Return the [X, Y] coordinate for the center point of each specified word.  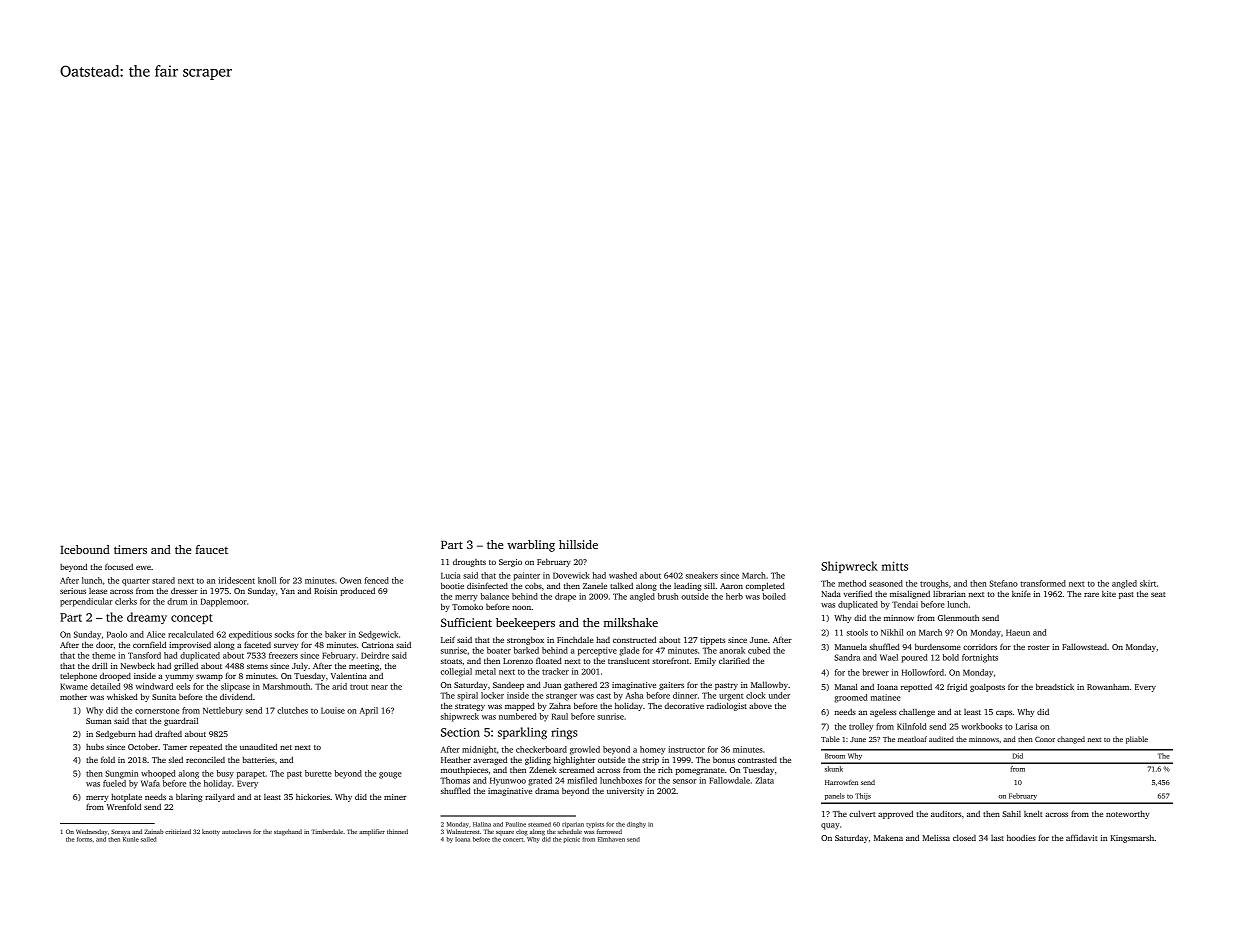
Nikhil [892, 632]
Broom [835, 756]
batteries [258, 760]
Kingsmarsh [1132, 838]
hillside [578, 544]
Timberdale [327, 831]
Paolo [117, 634]
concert [513, 840]
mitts [895, 566]
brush [668, 596]
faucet [211, 549]
